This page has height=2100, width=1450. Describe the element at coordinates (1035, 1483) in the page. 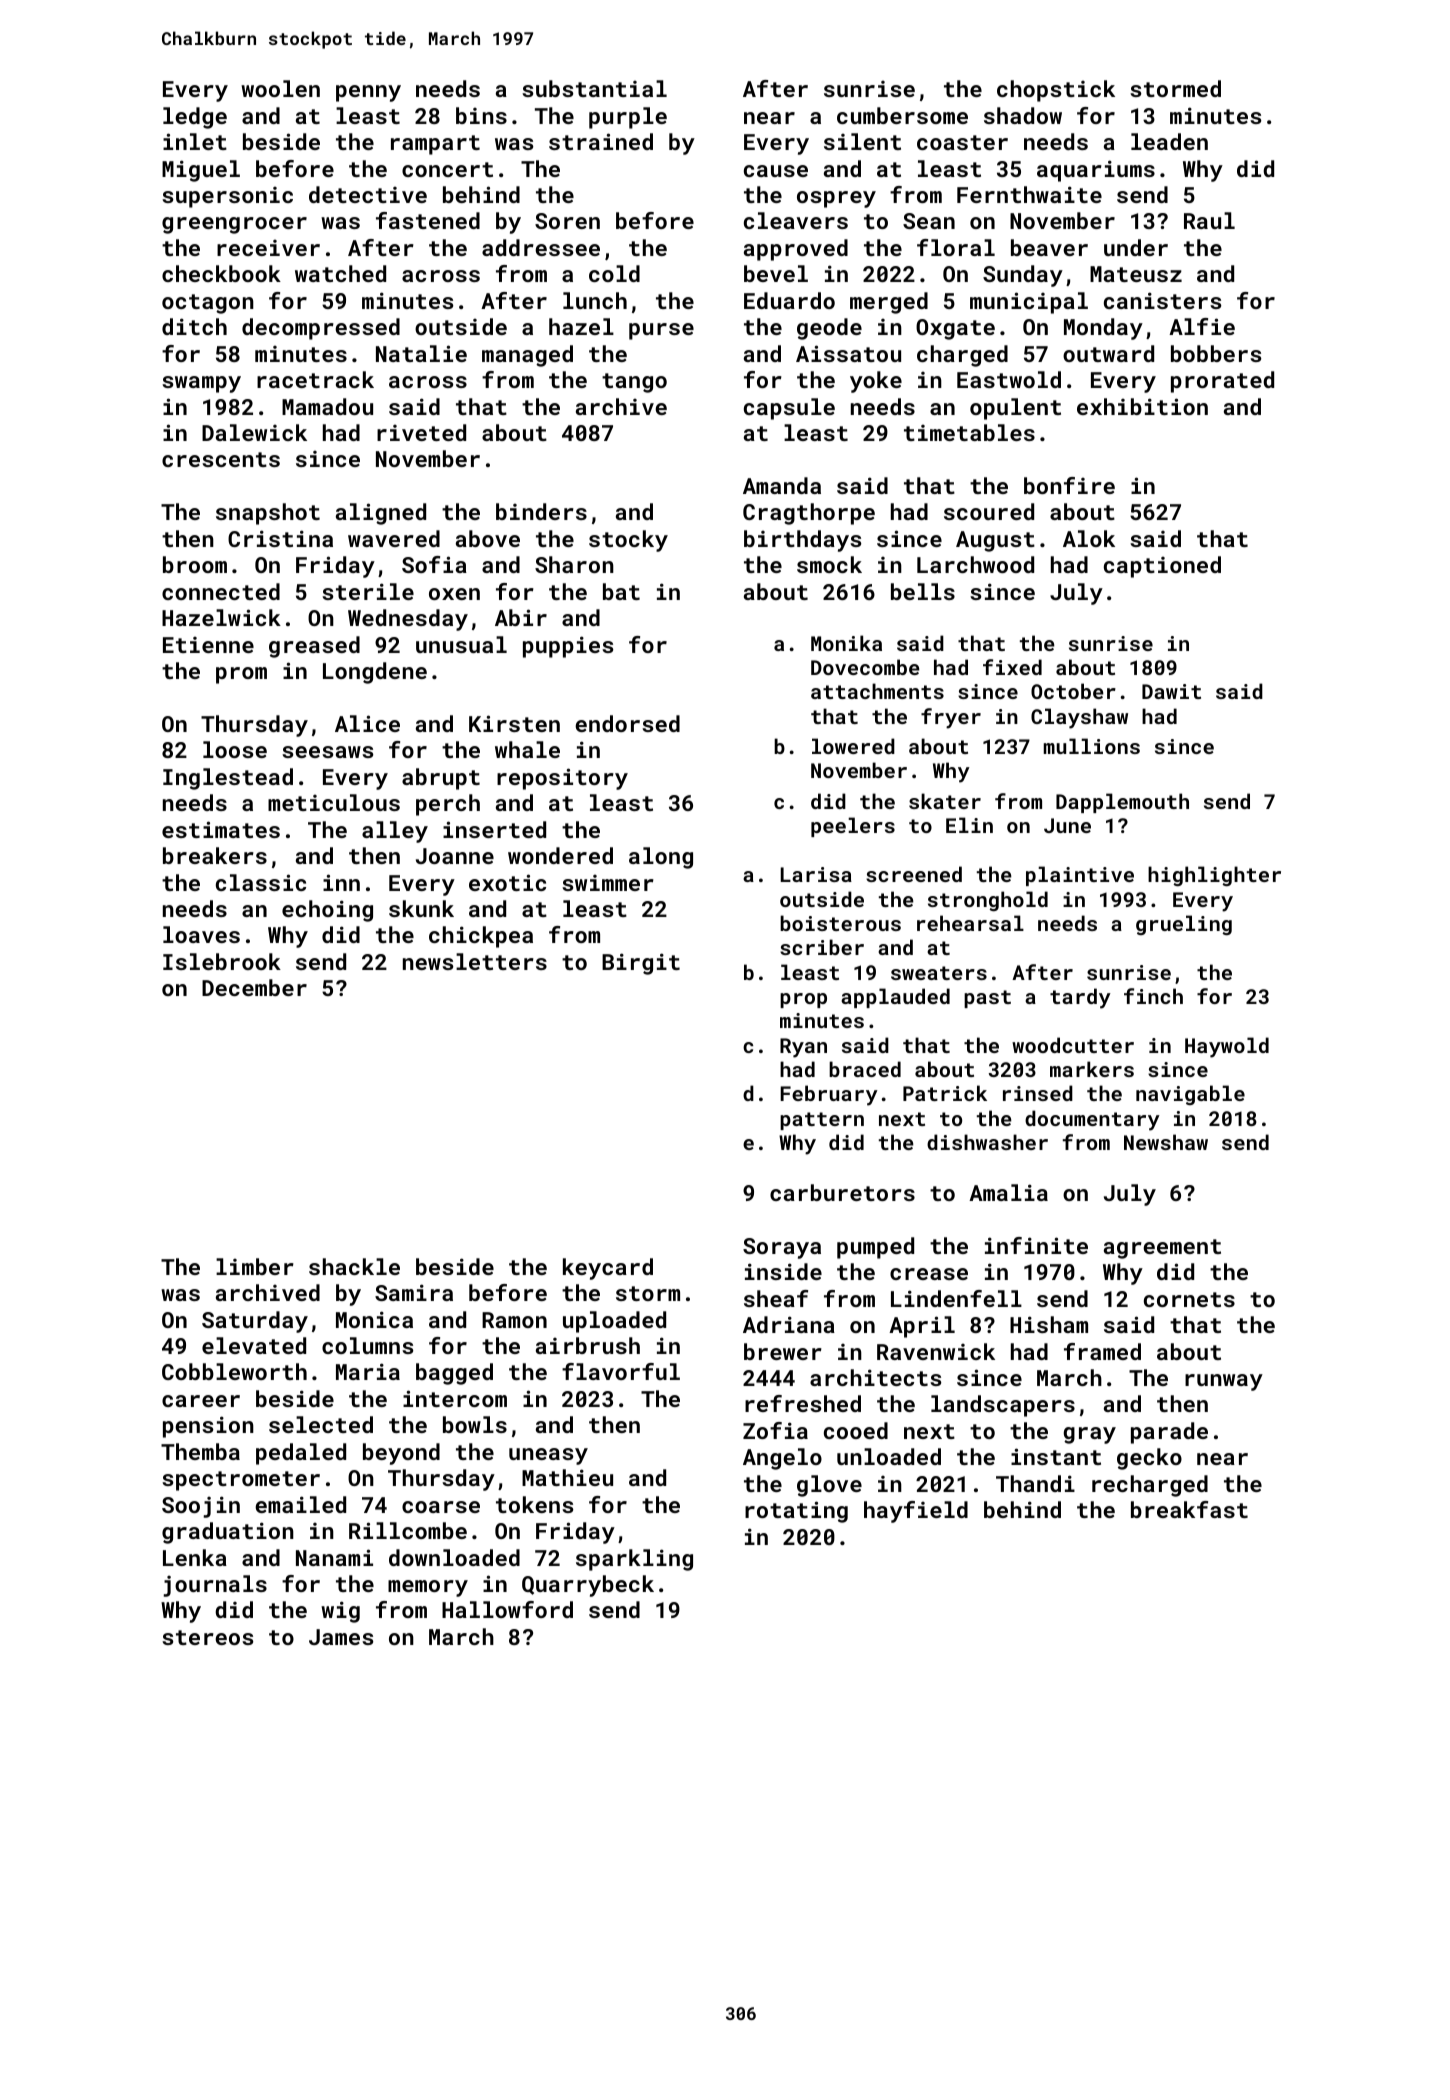

I see `Thandi` at that location.
